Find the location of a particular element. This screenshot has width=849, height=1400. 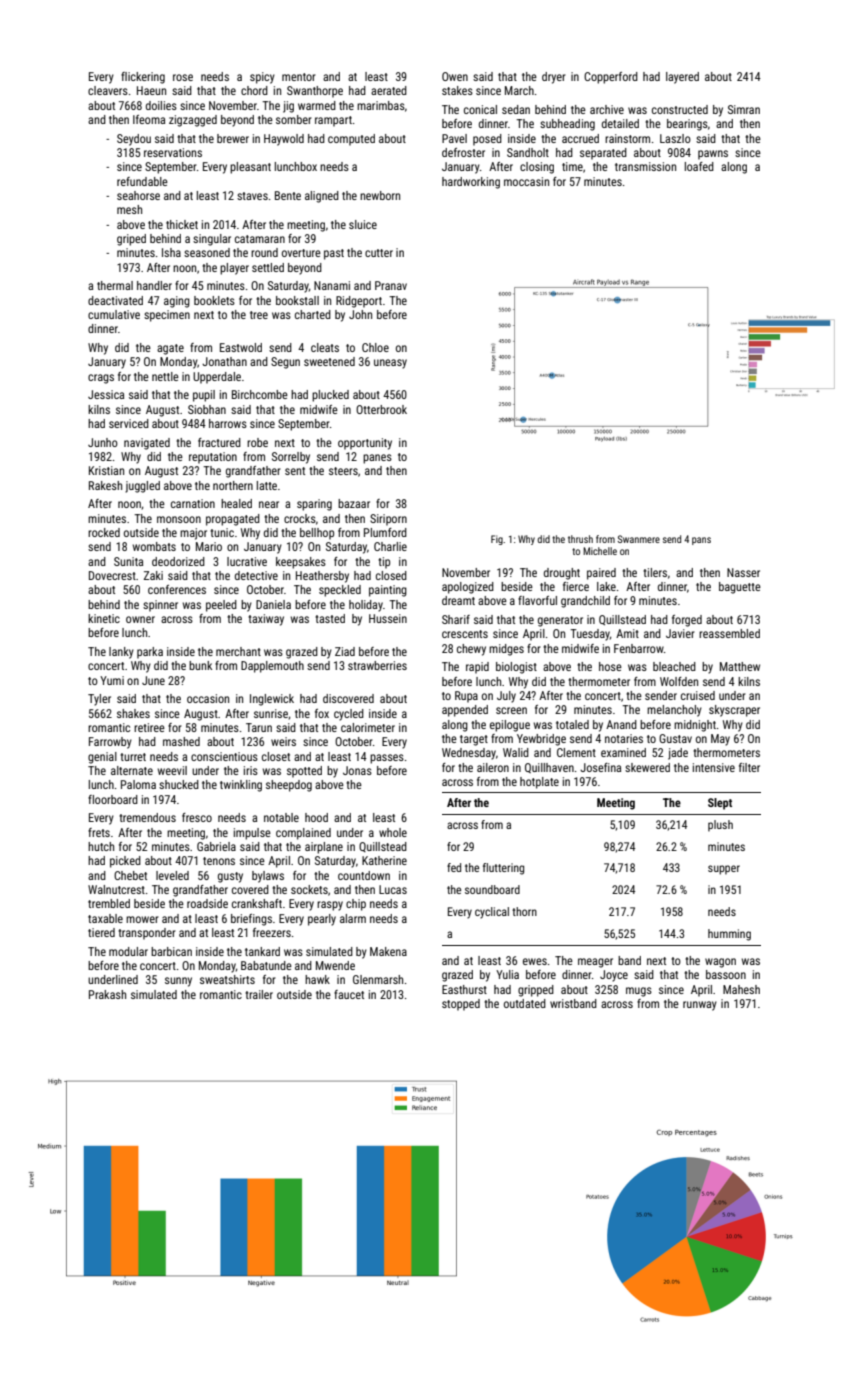

Mahesh is located at coordinates (741, 989).
